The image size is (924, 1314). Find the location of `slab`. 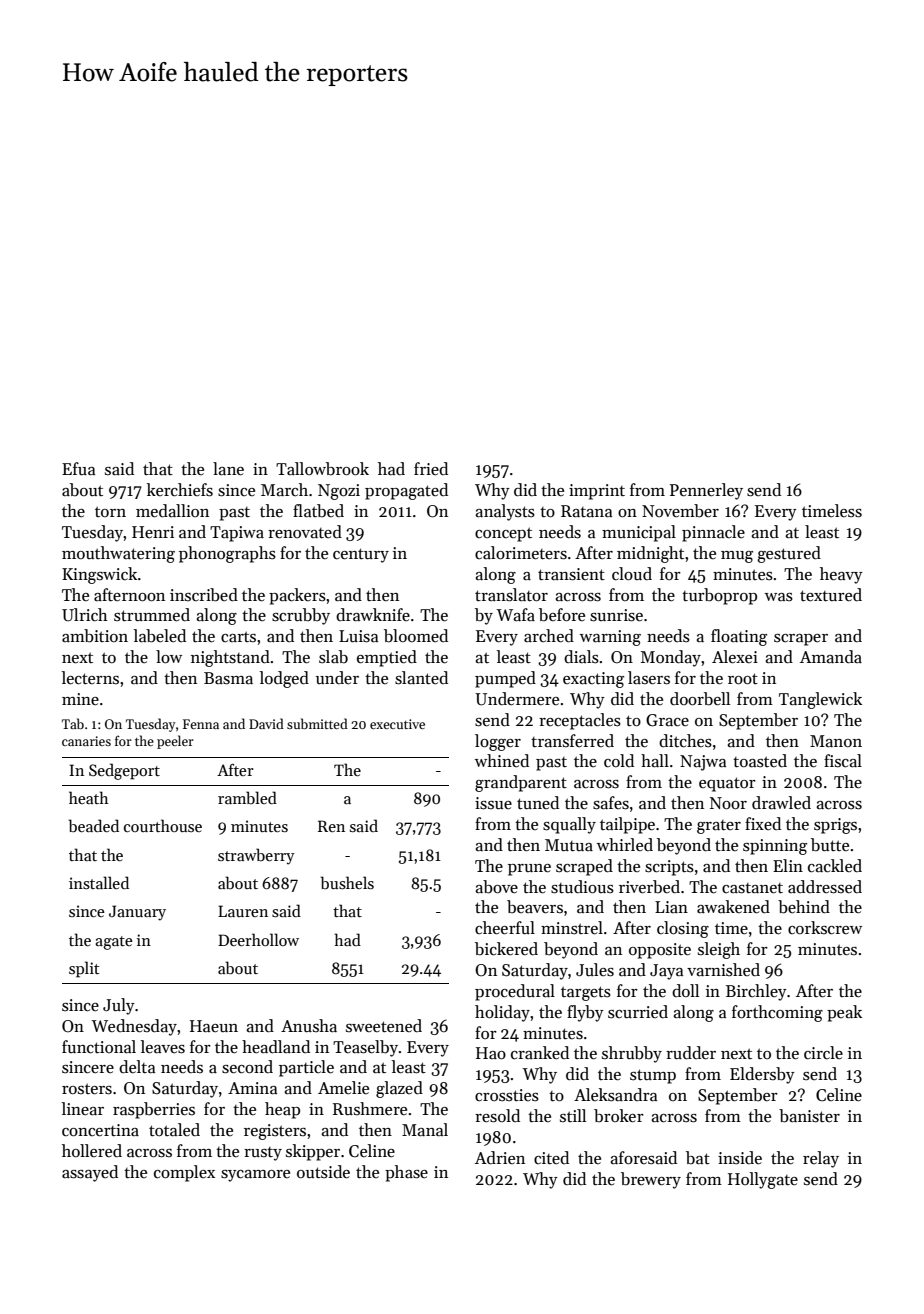

slab is located at coordinates (333, 657).
